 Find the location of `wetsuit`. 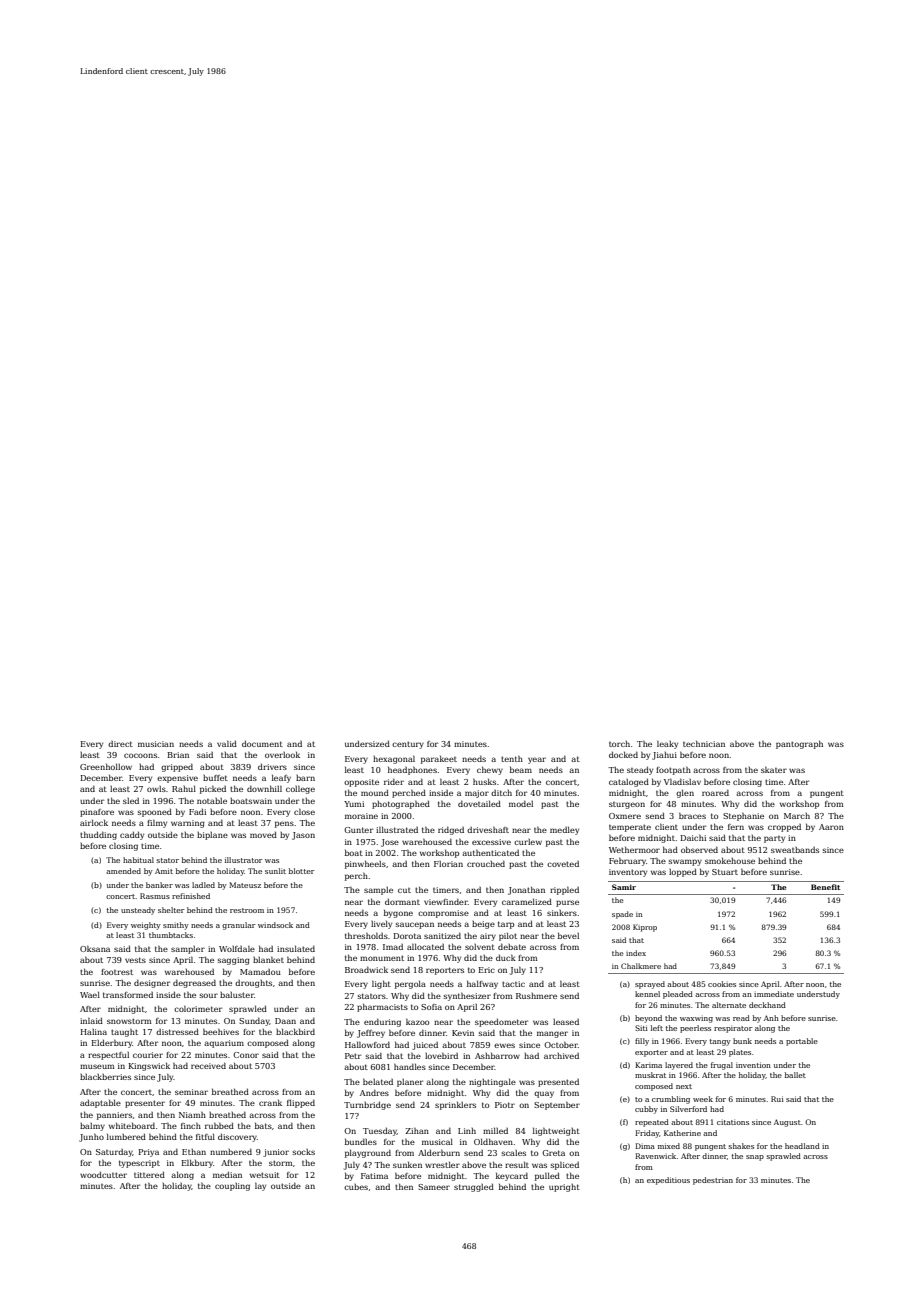

wetsuit is located at coordinates (265, 1175).
